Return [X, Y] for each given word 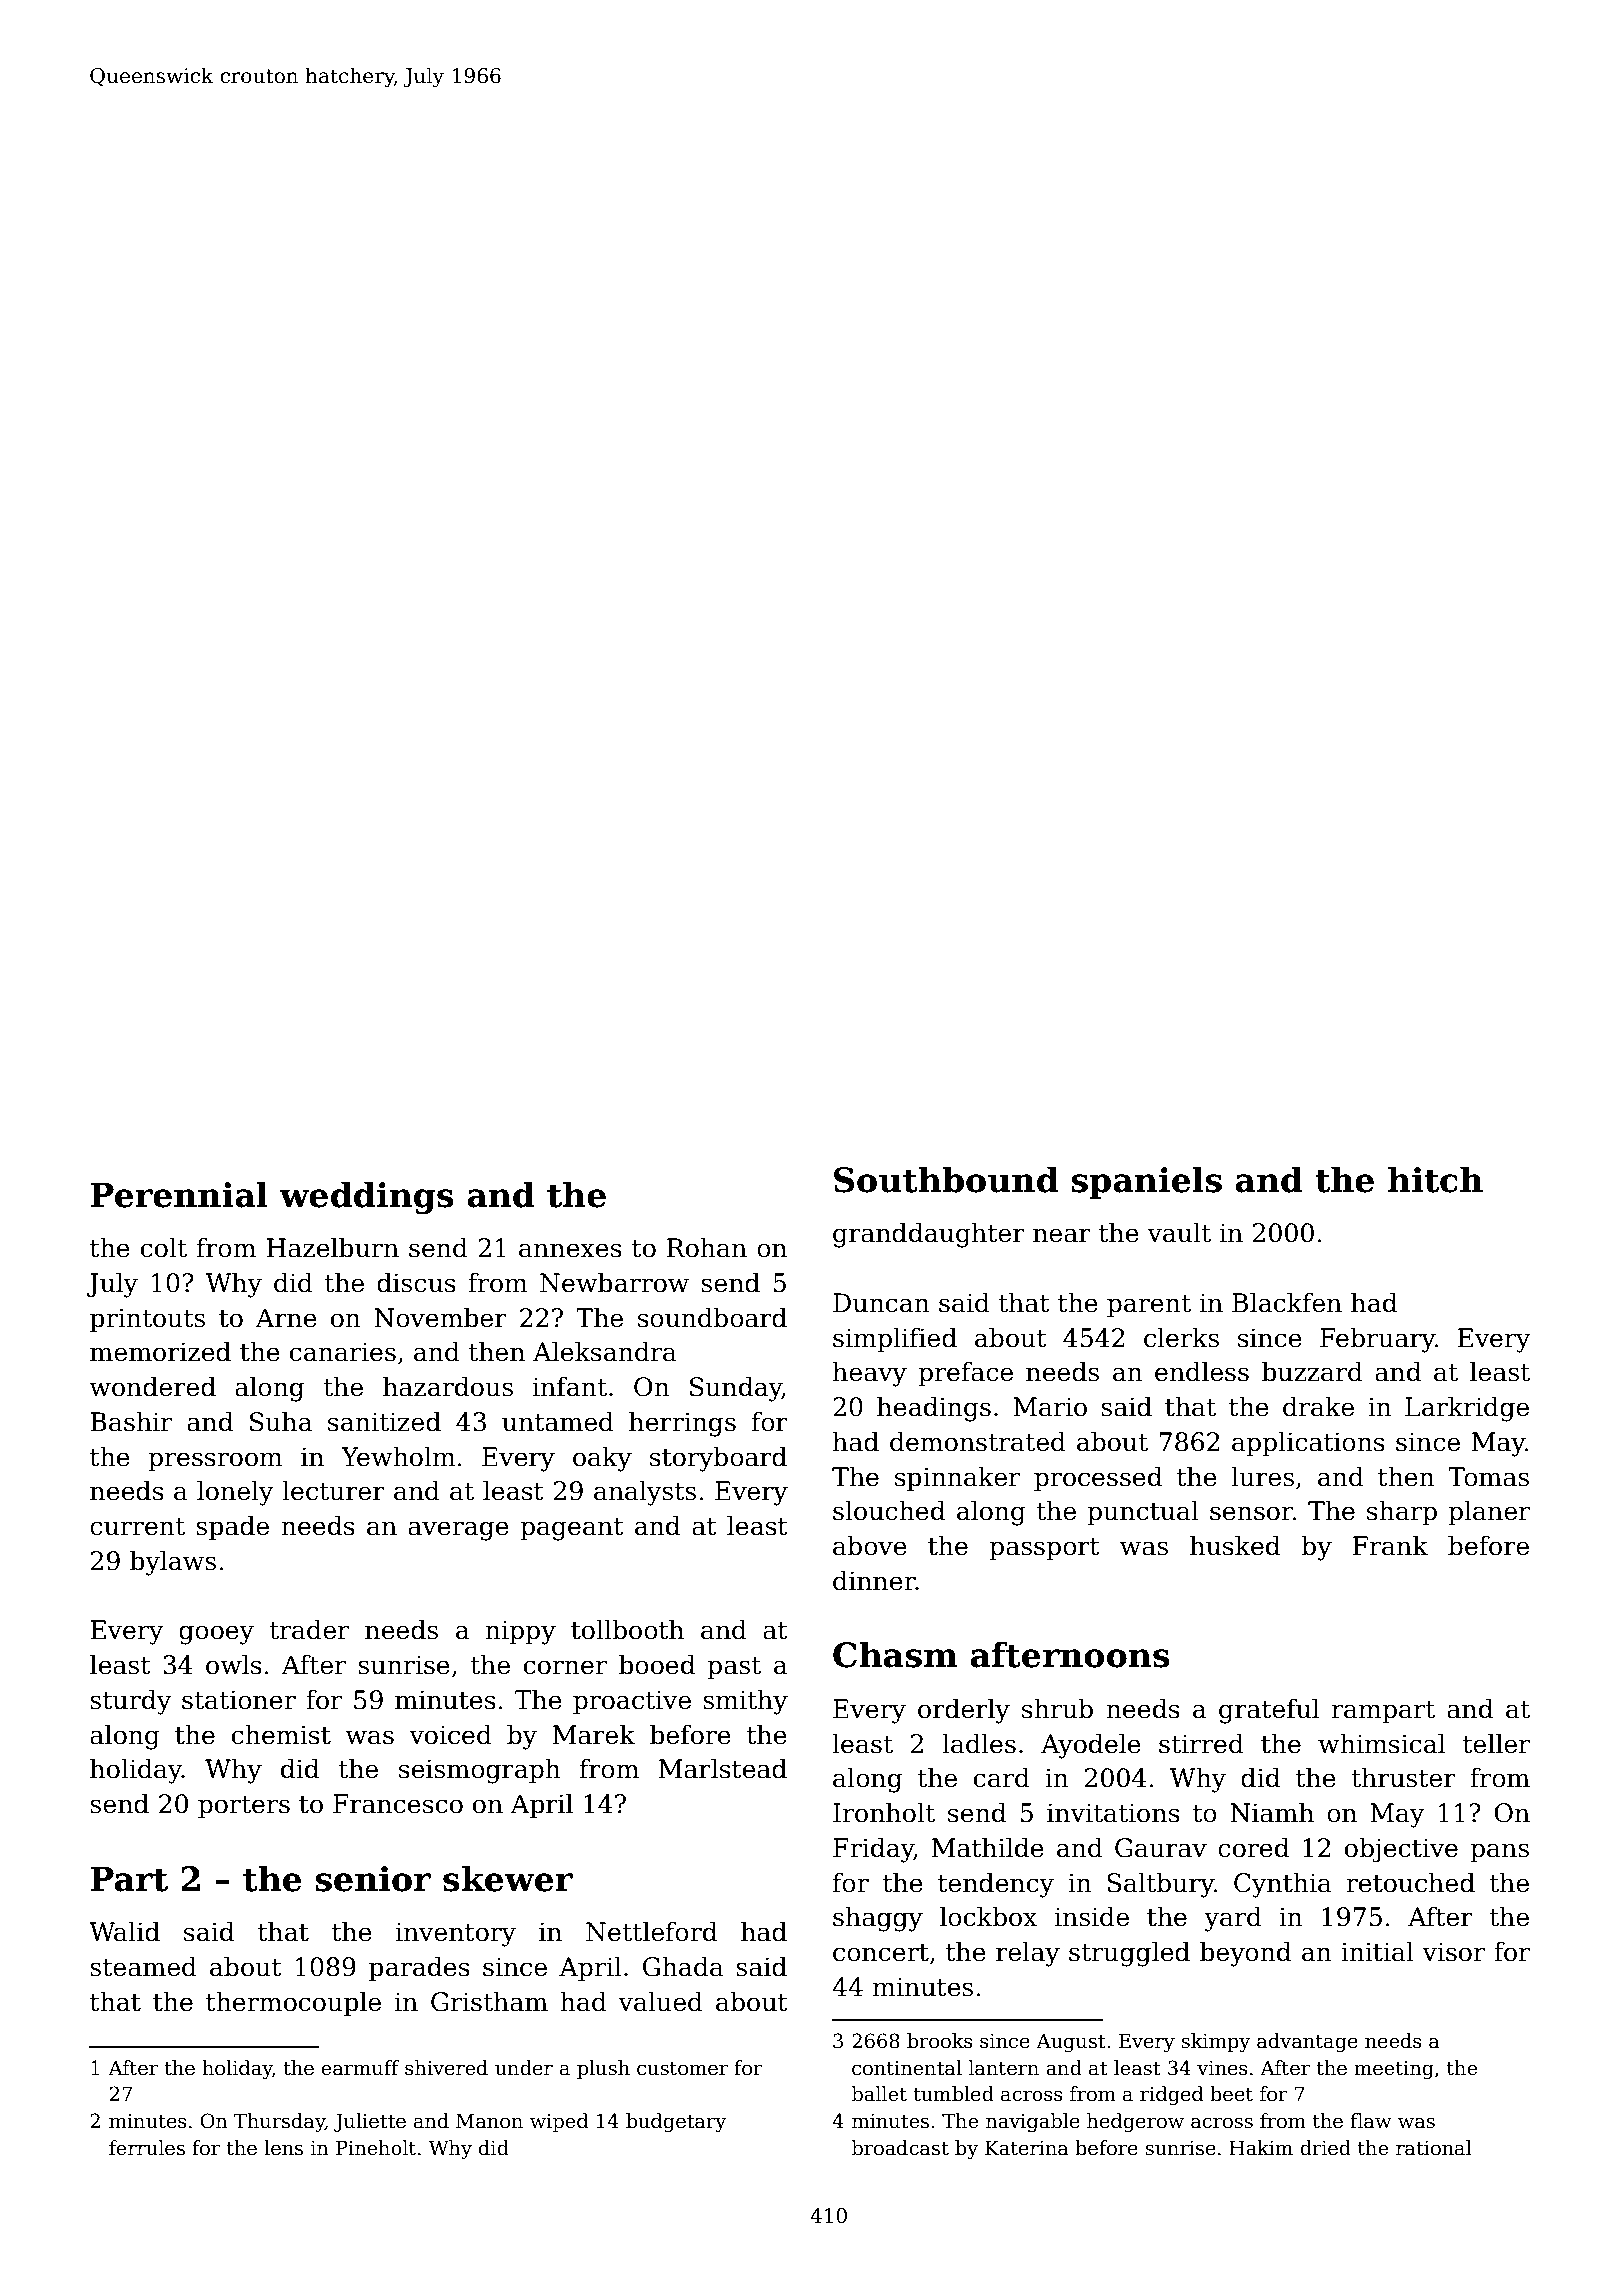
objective [1401, 1850]
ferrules [147, 2148]
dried [1325, 2148]
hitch [1435, 1179]
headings [934, 1409]
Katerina [1027, 2148]
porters [244, 1807]
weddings [366, 1198]
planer [1489, 1512]
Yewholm [398, 1456]
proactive [632, 1702]
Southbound [946, 1179]
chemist [281, 1734]
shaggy [878, 1919]
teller [1496, 1743]
